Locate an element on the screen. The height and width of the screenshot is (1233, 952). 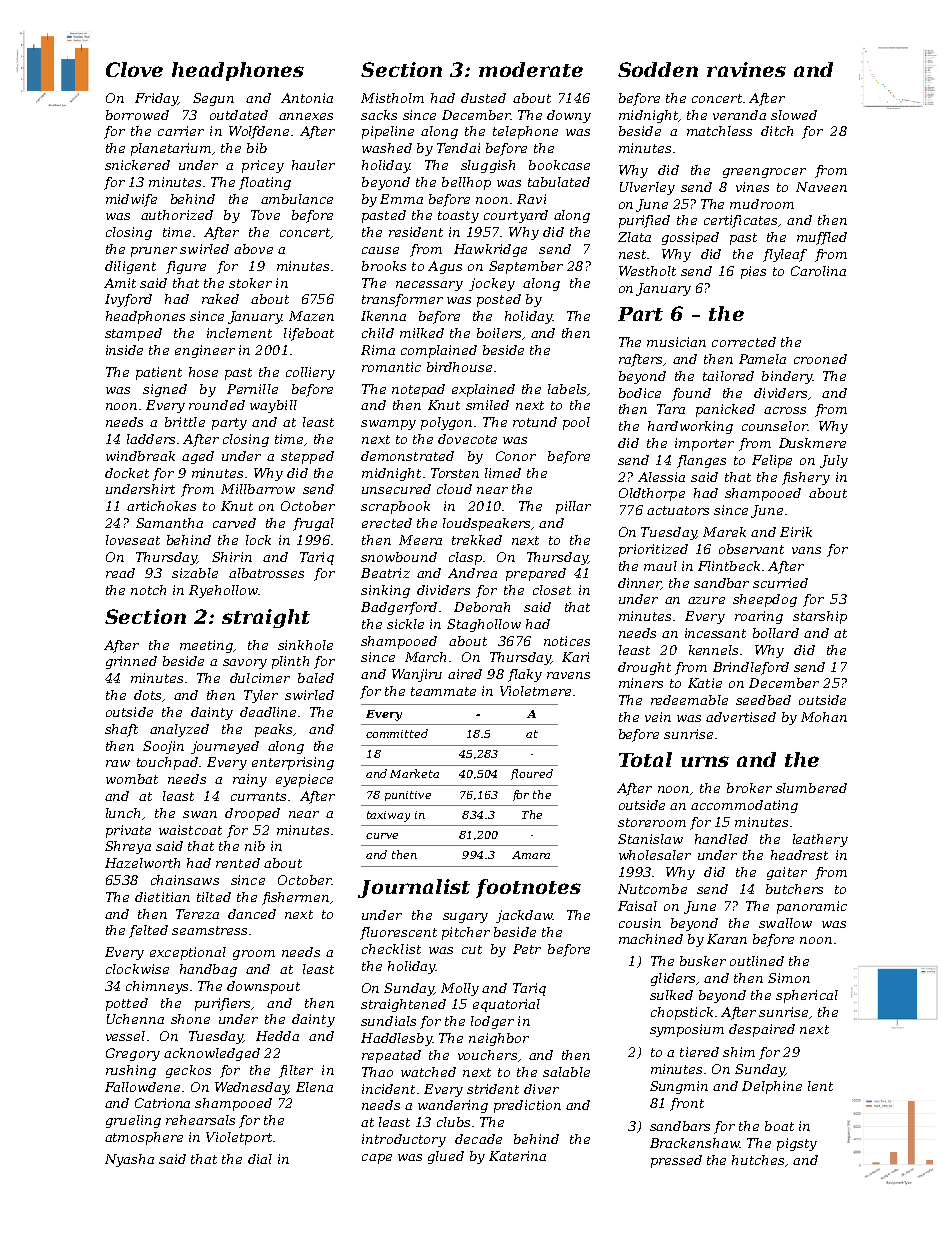
snickered is located at coordinates (137, 165).
